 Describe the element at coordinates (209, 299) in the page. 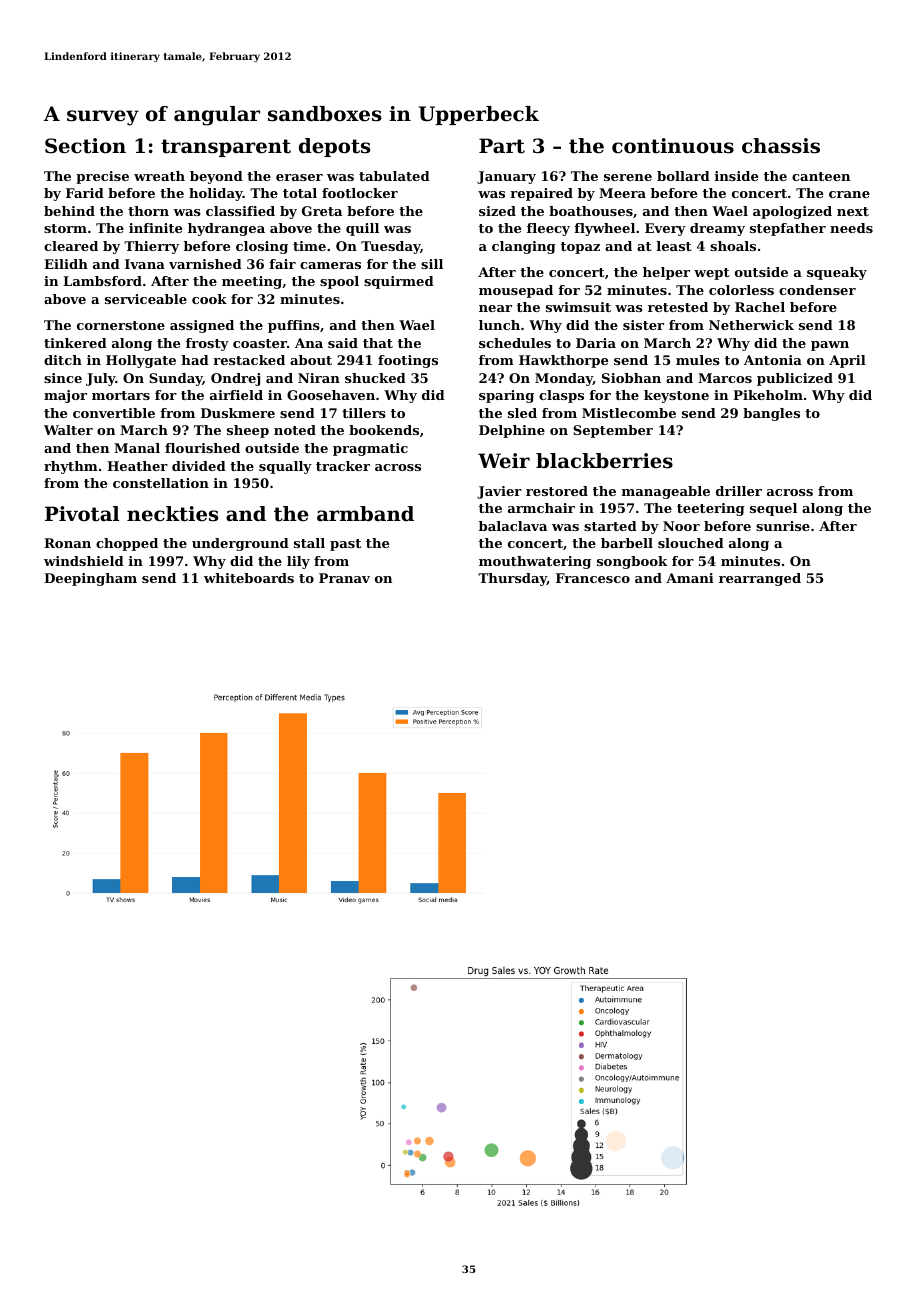

I see `cook` at that location.
